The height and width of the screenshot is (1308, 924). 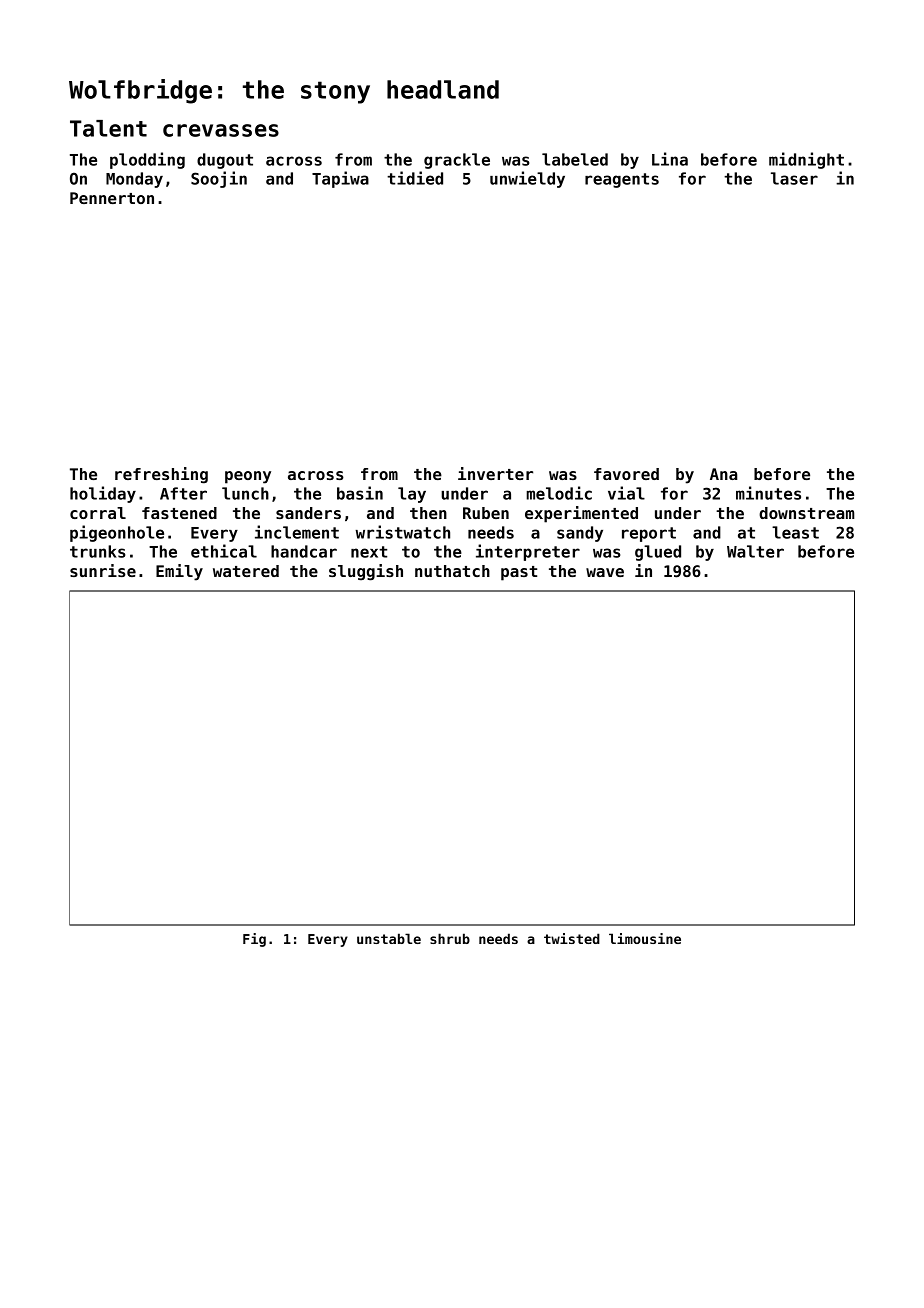 What do you see at coordinates (360, 493) in the screenshot?
I see `basin` at bounding box center [360, 493].
